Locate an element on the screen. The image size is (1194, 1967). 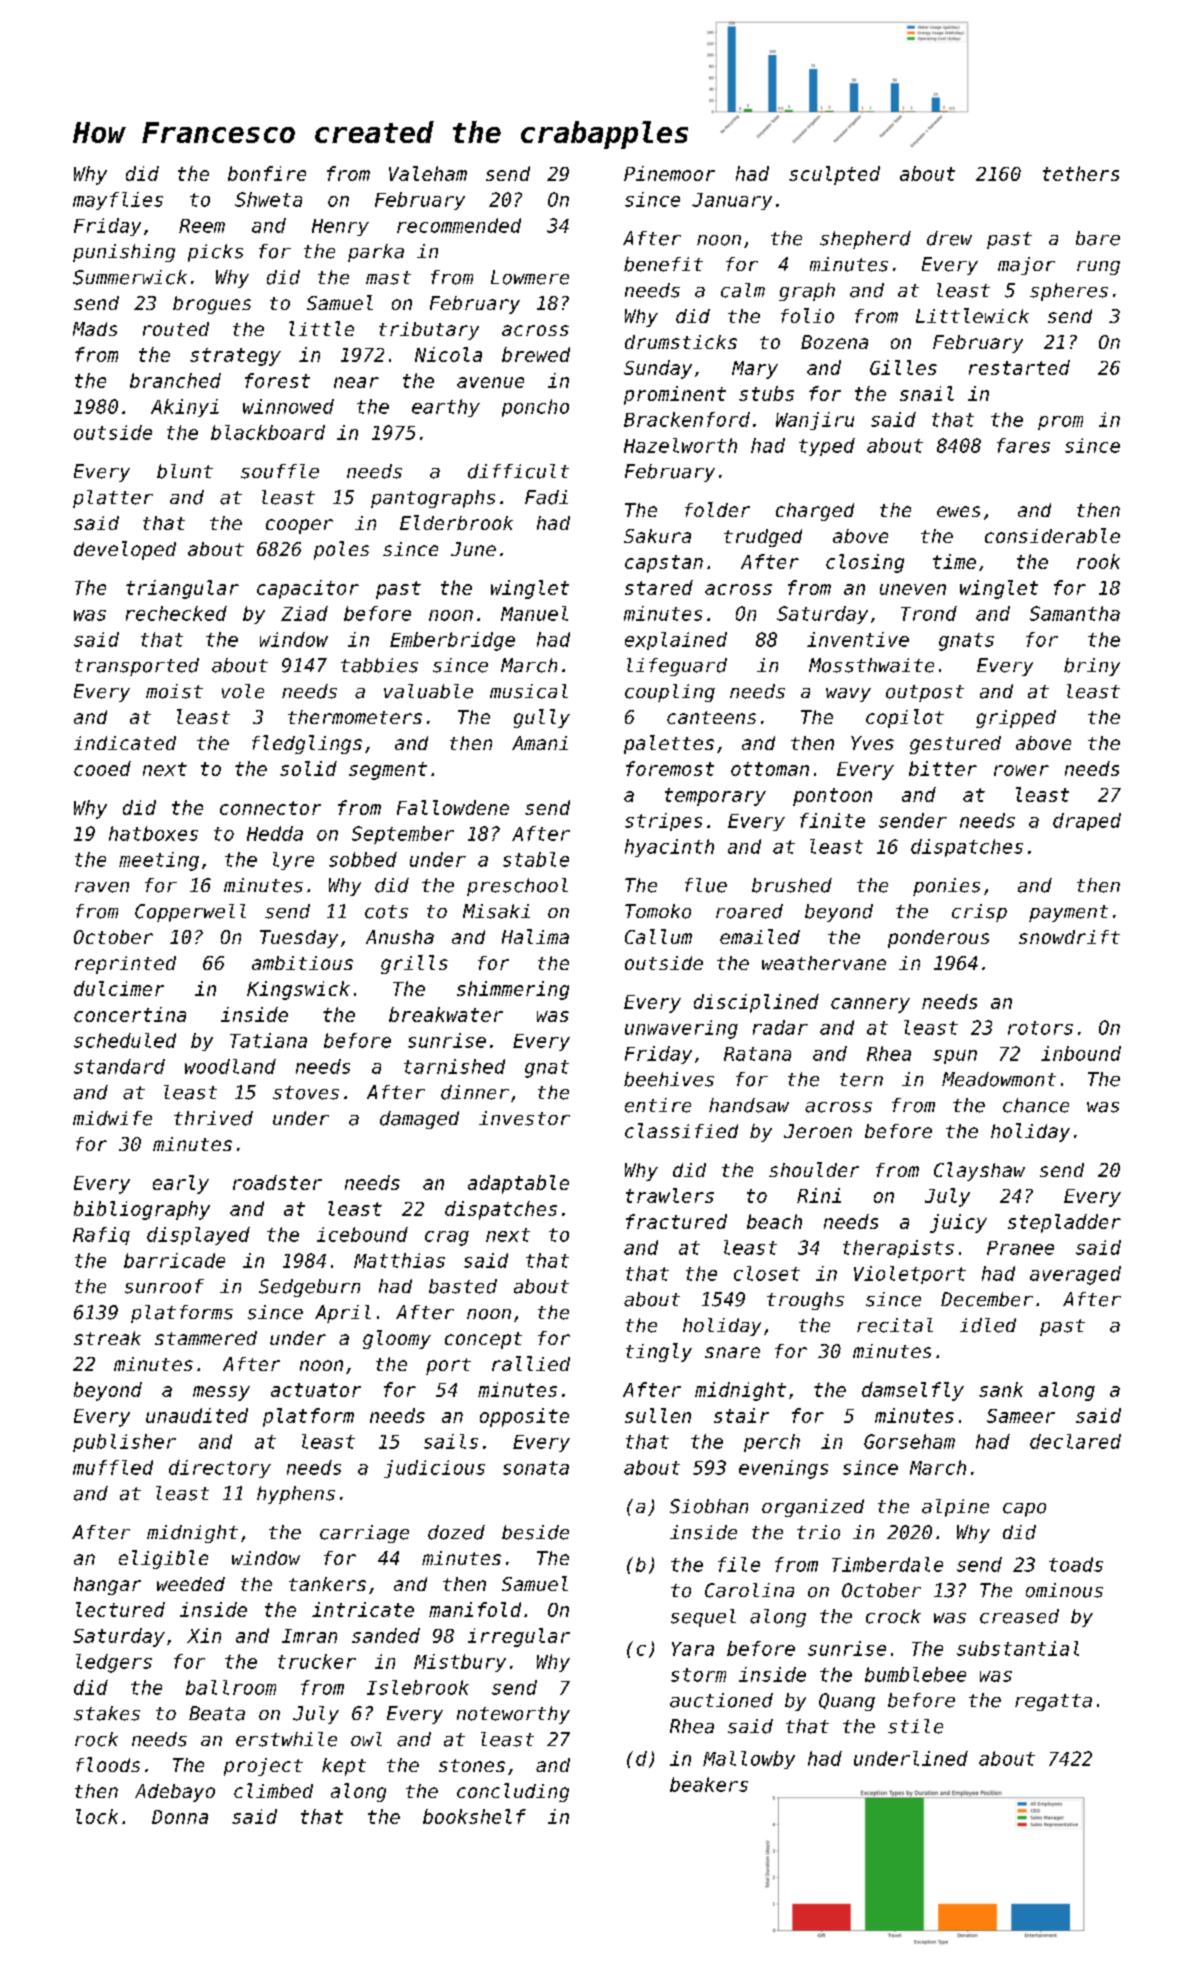
tethers is located at coordinates (1081, 173).
